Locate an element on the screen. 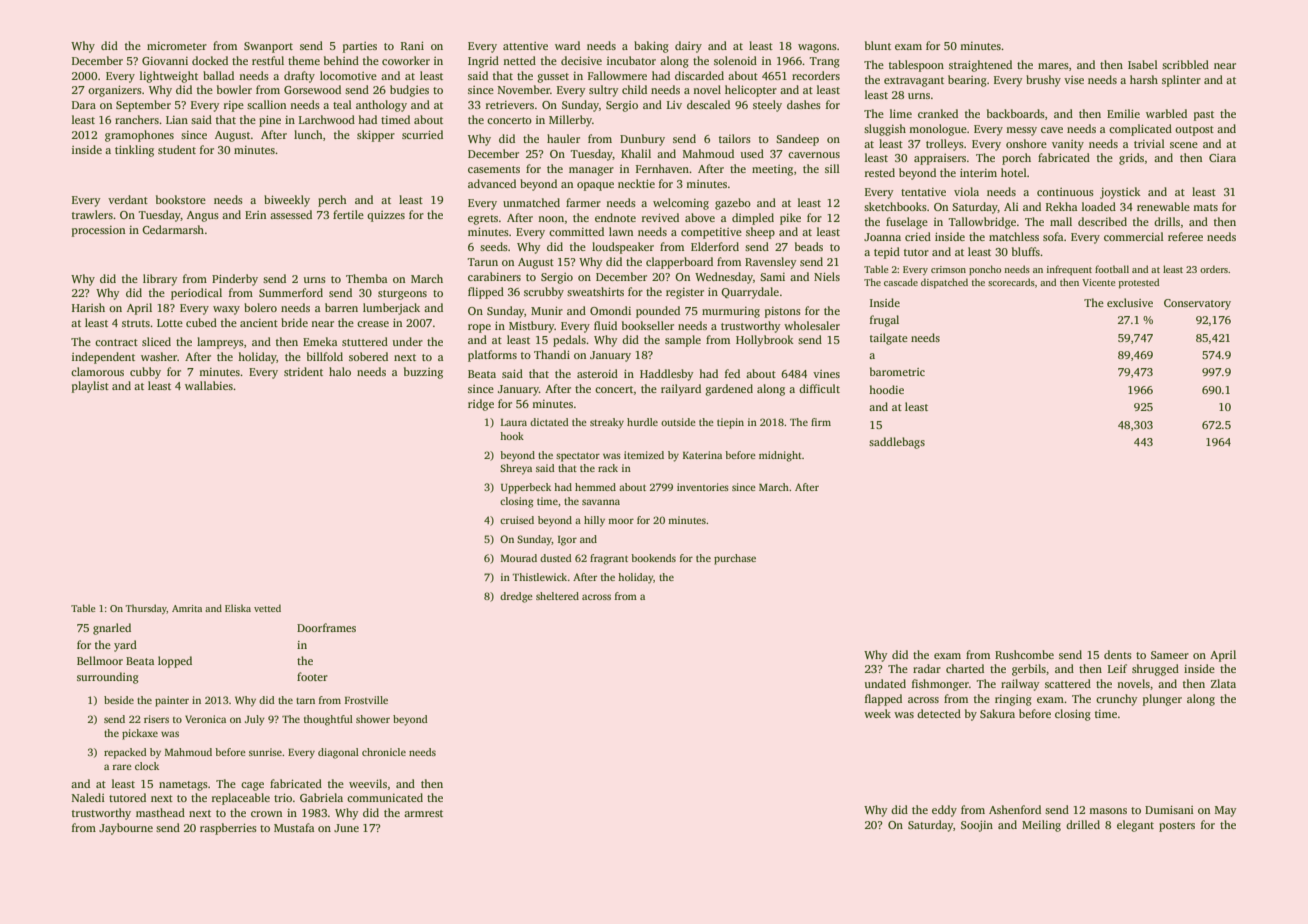  fertile is located at coordinates (348, 214).
